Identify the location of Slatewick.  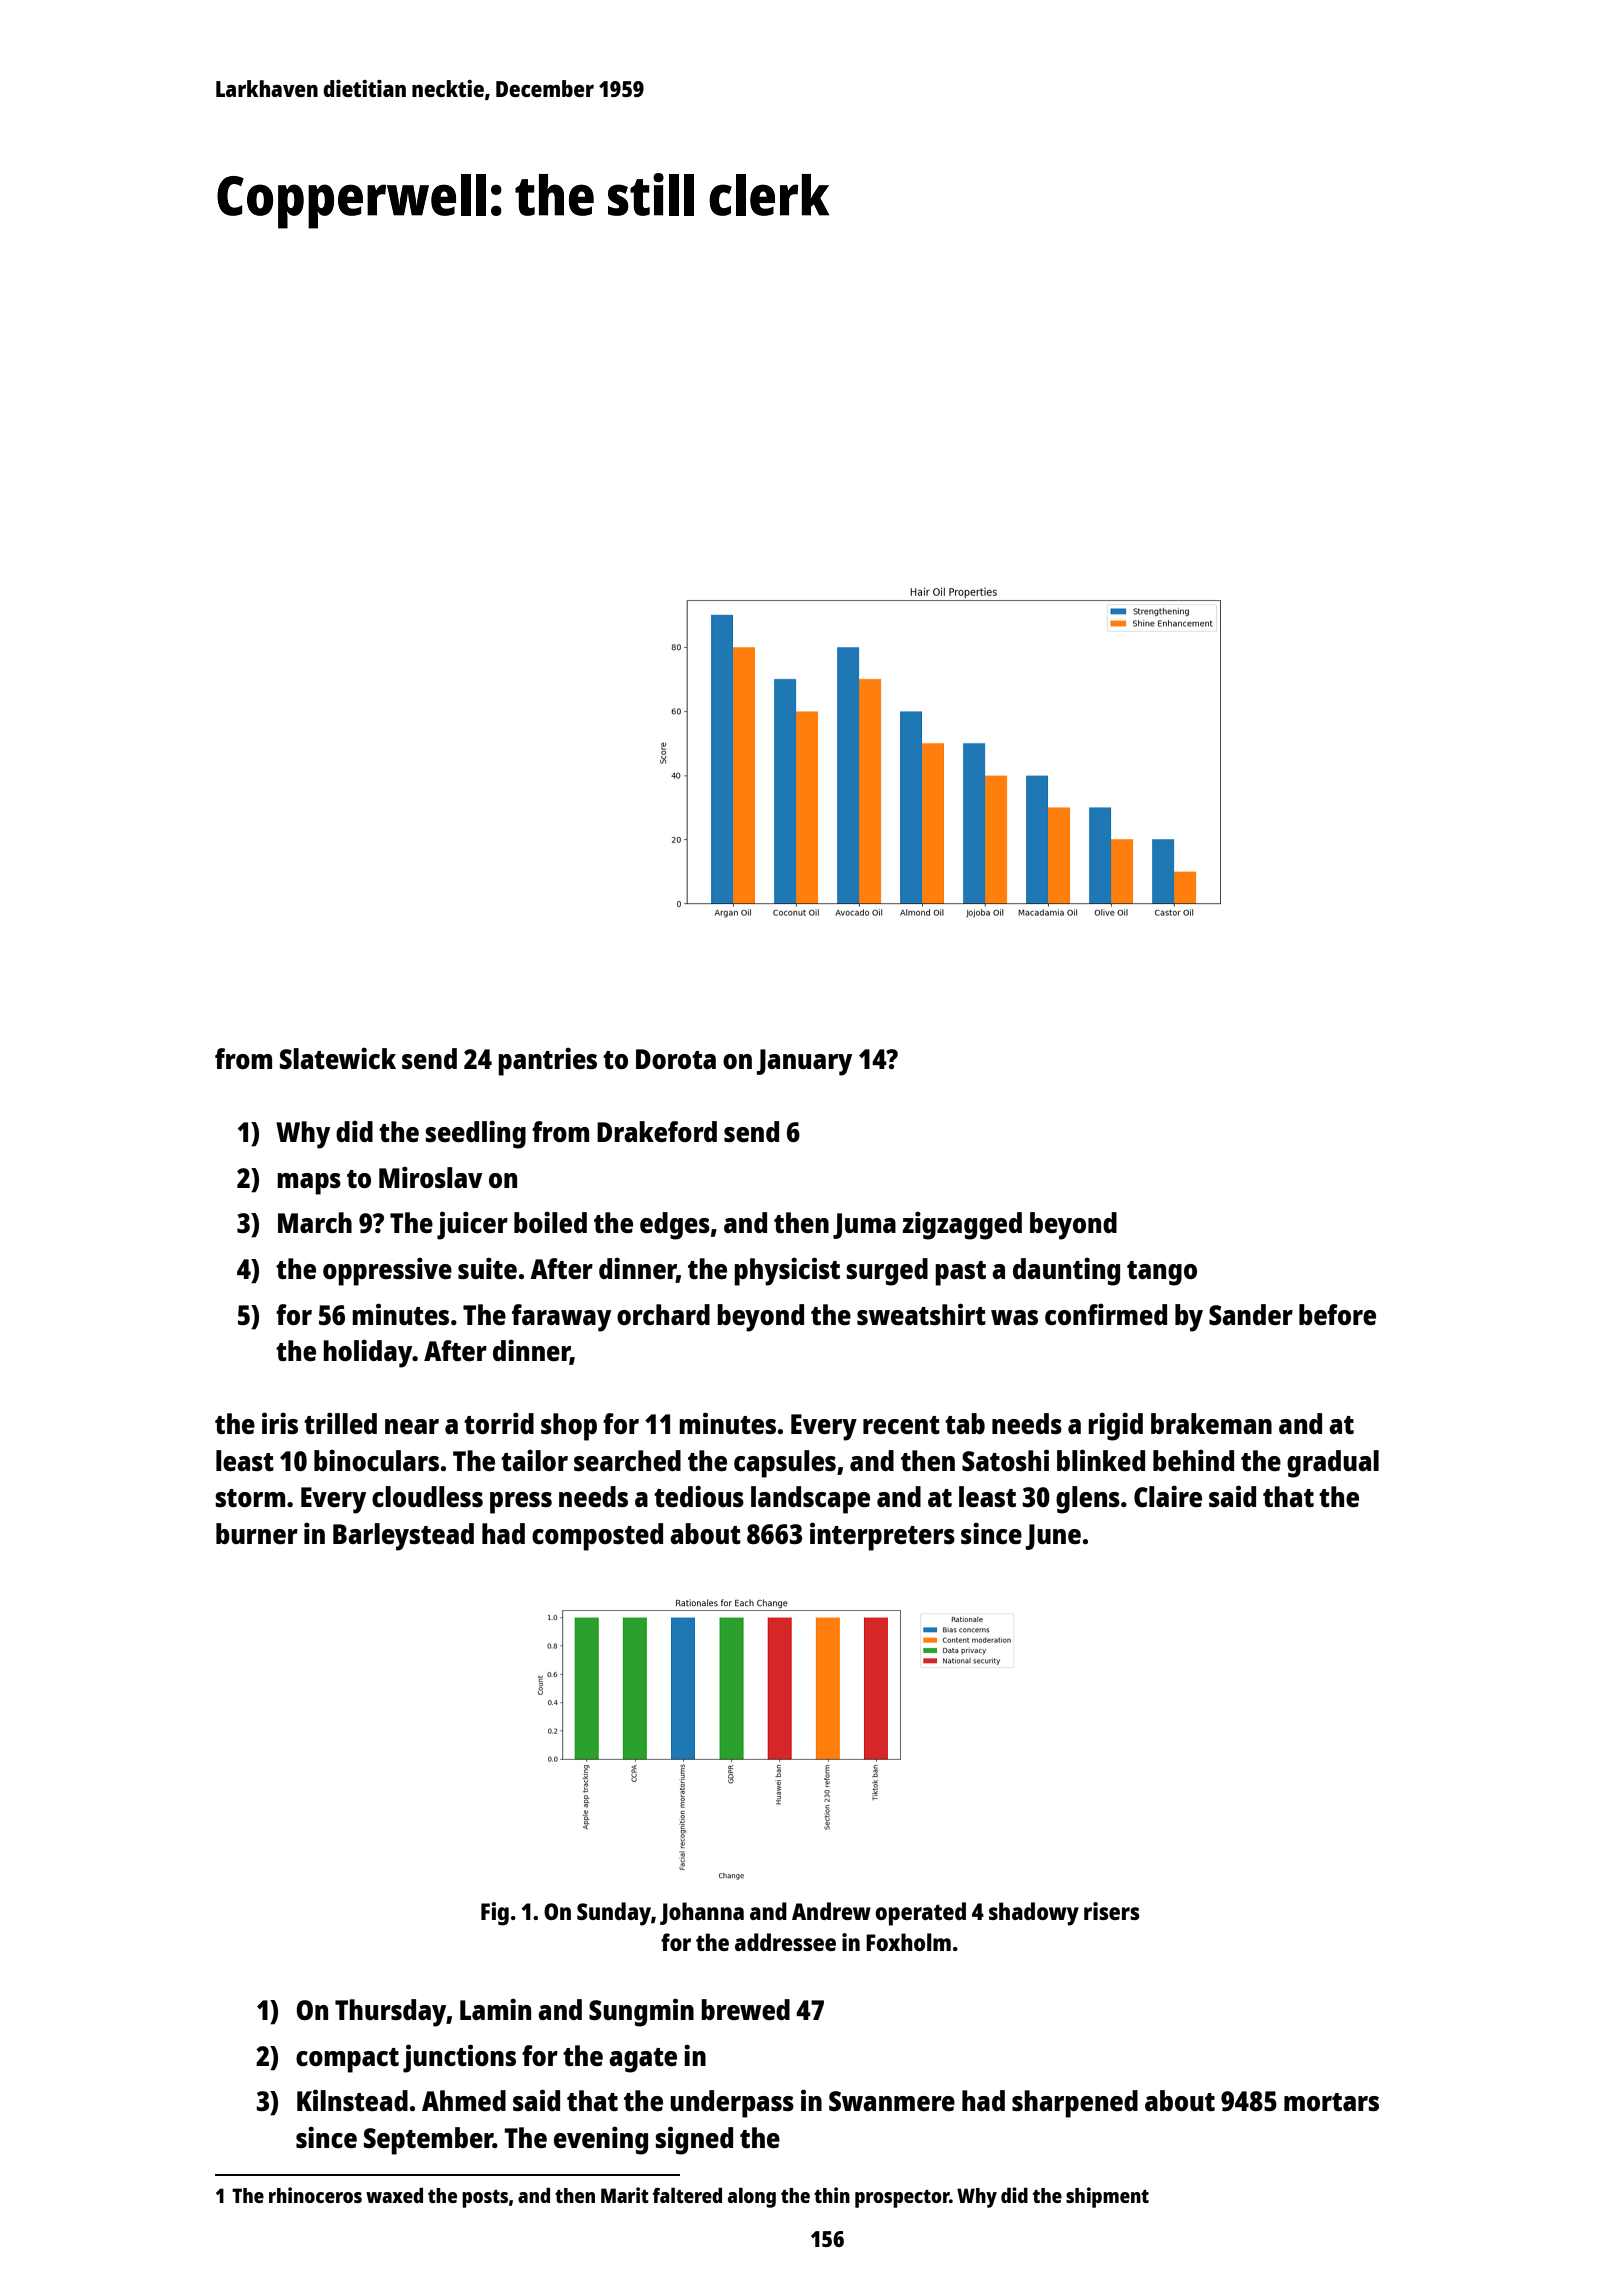
(338, 1058).
